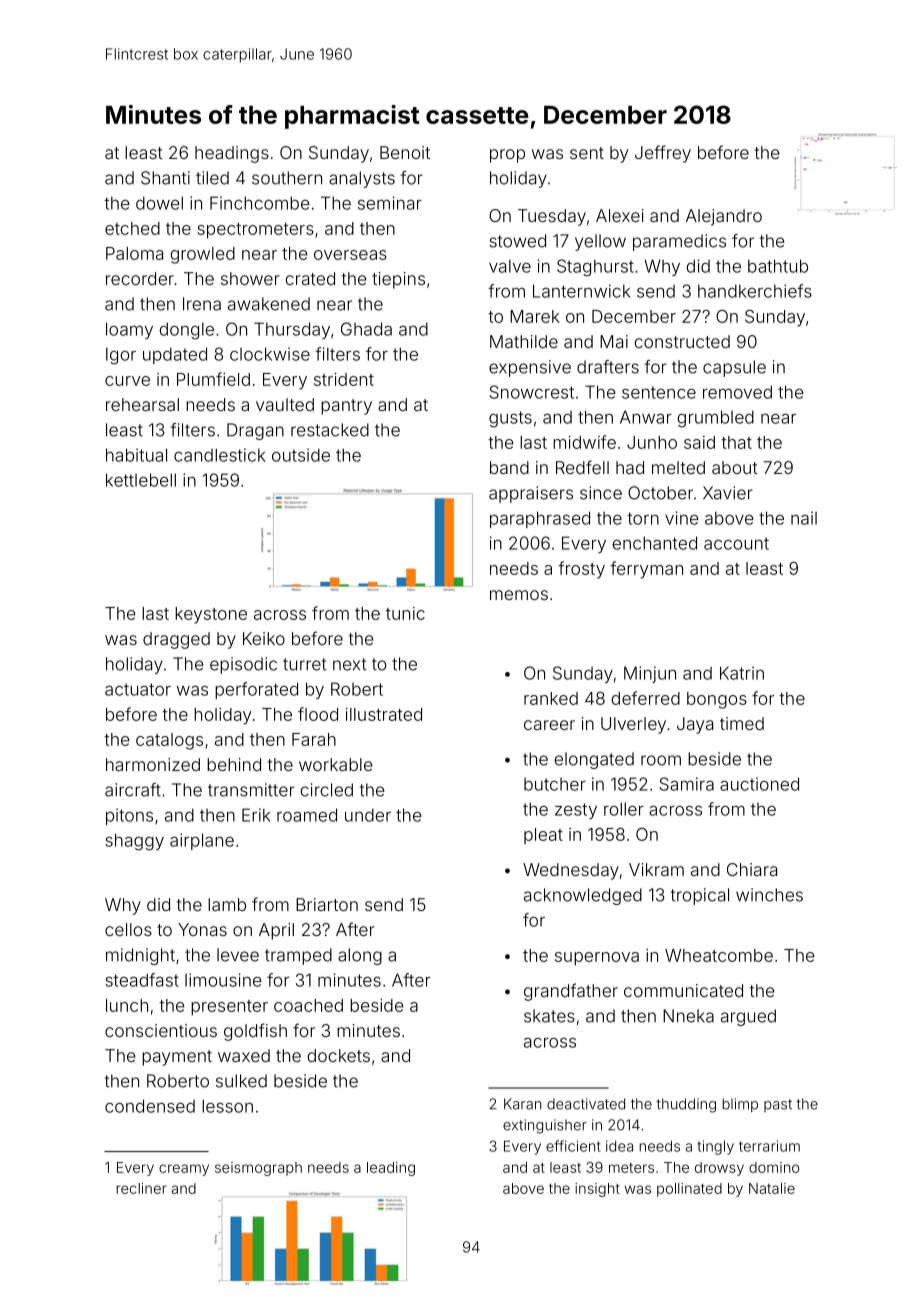 Image resolution: width=924 pixels, height=1311 pixels. Describe the element at coordinates (778, 266) in the document. I see `bathtub` at that location.
